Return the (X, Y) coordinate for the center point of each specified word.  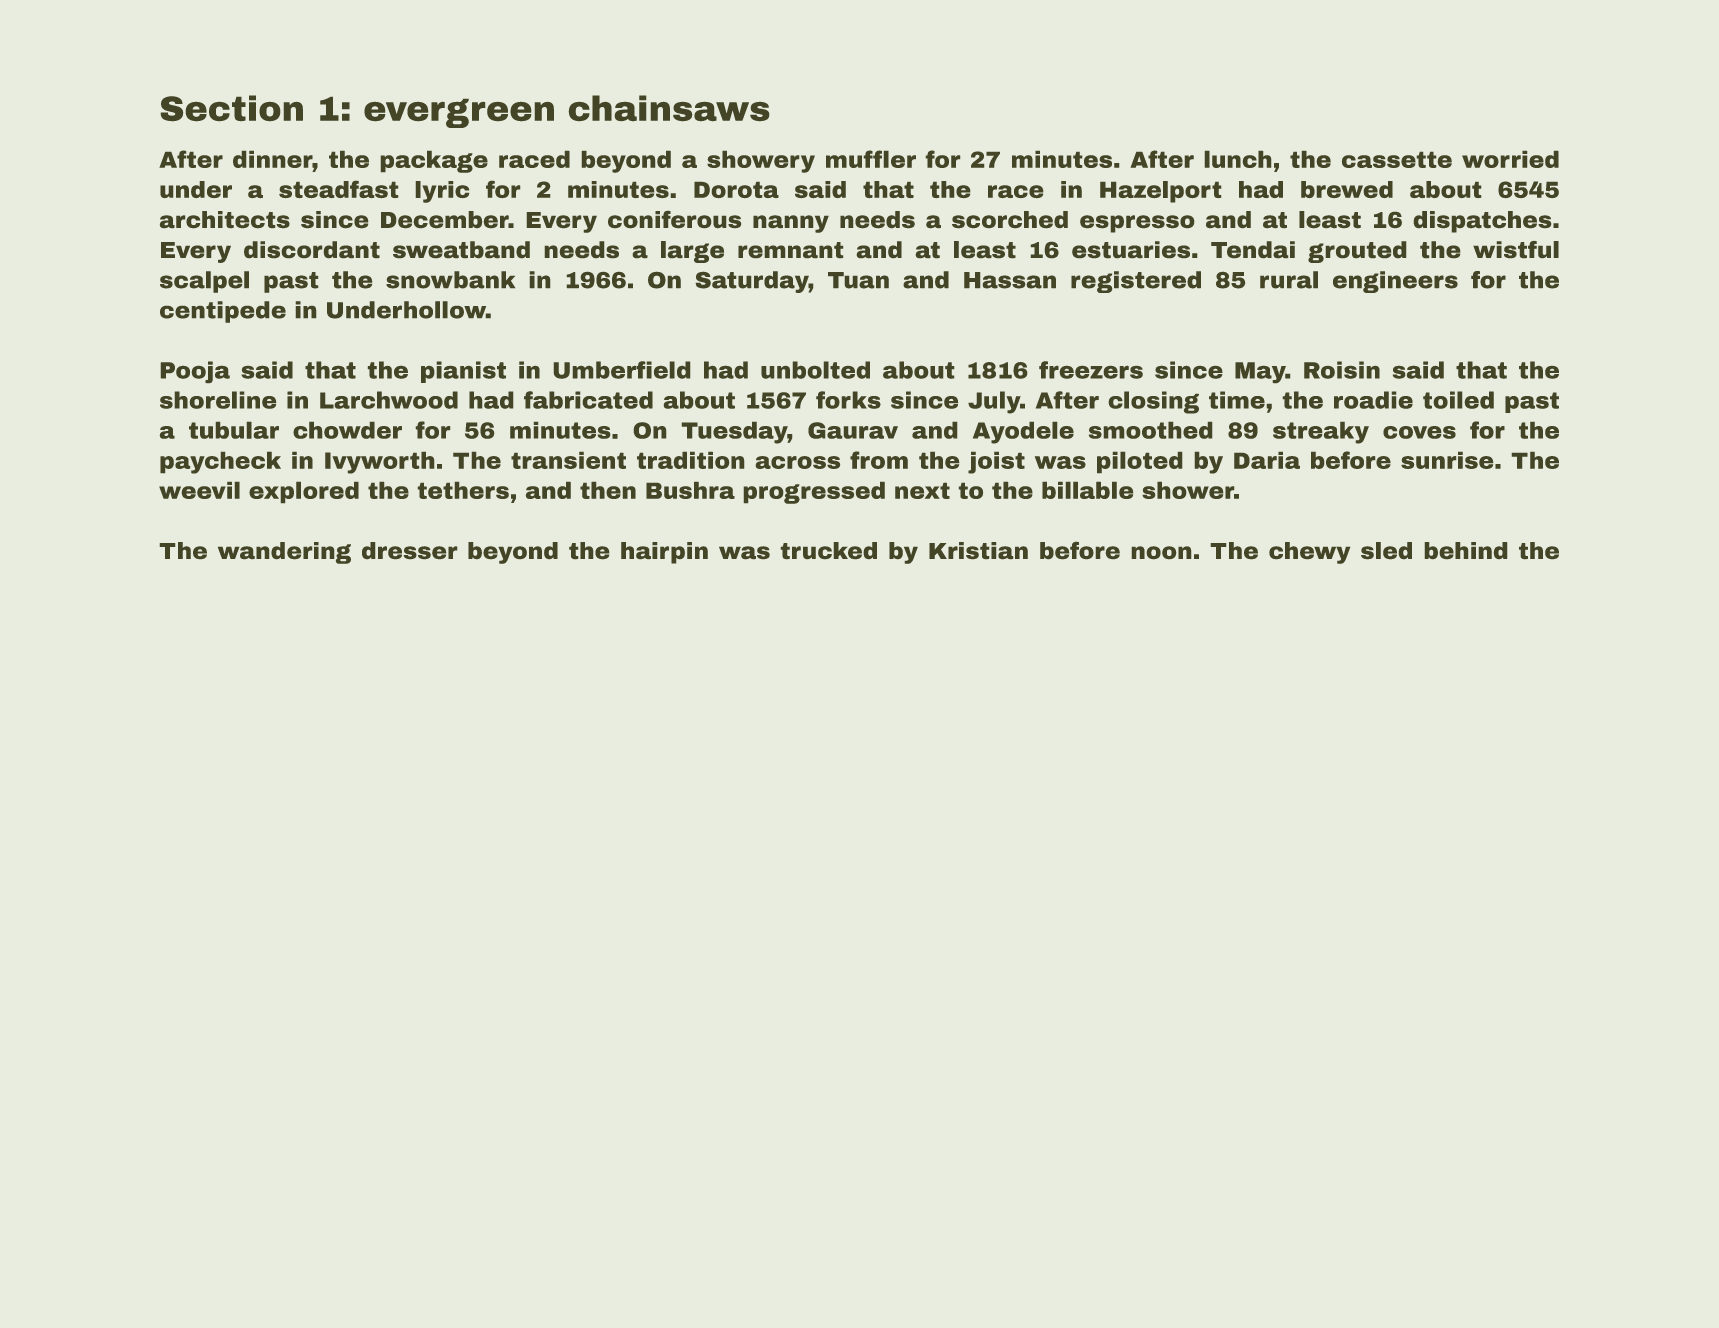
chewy (1309, 553)
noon (1161, 553)
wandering (284, 553)
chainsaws (669, 108)
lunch (1238, 159)
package (434, 161)
